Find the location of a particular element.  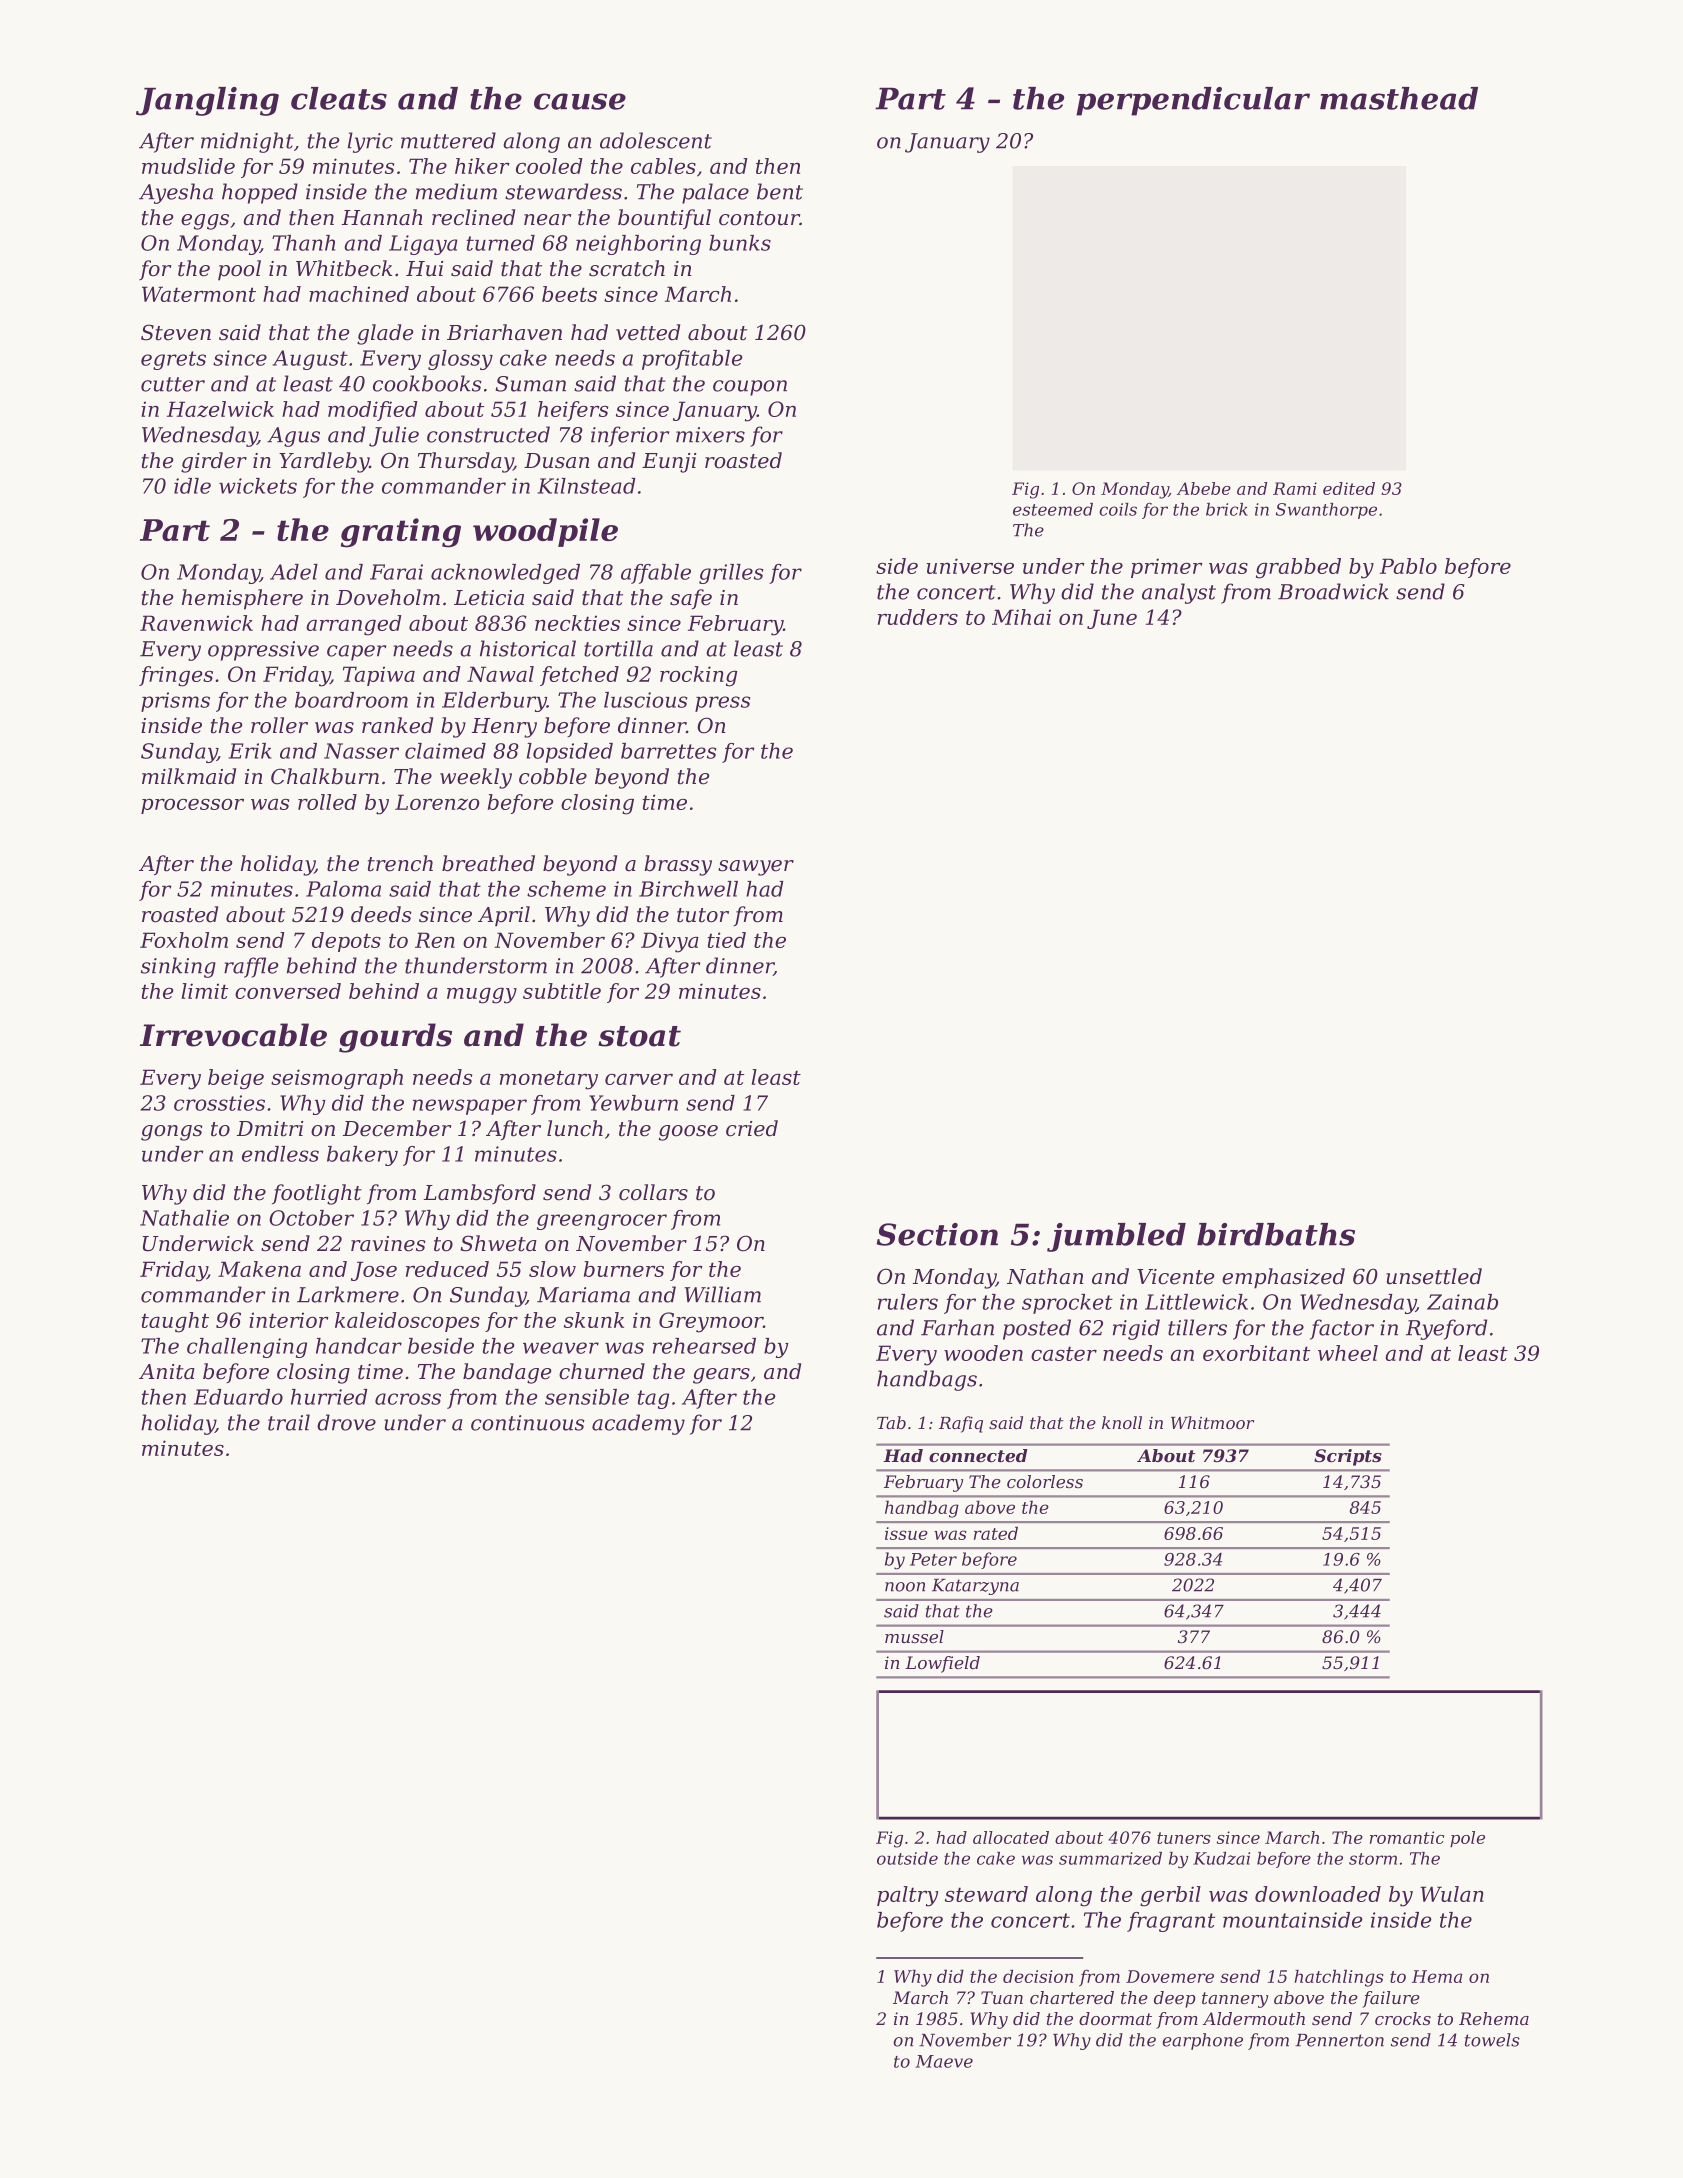

perpendicular is located at coordinates (1193, 101).
